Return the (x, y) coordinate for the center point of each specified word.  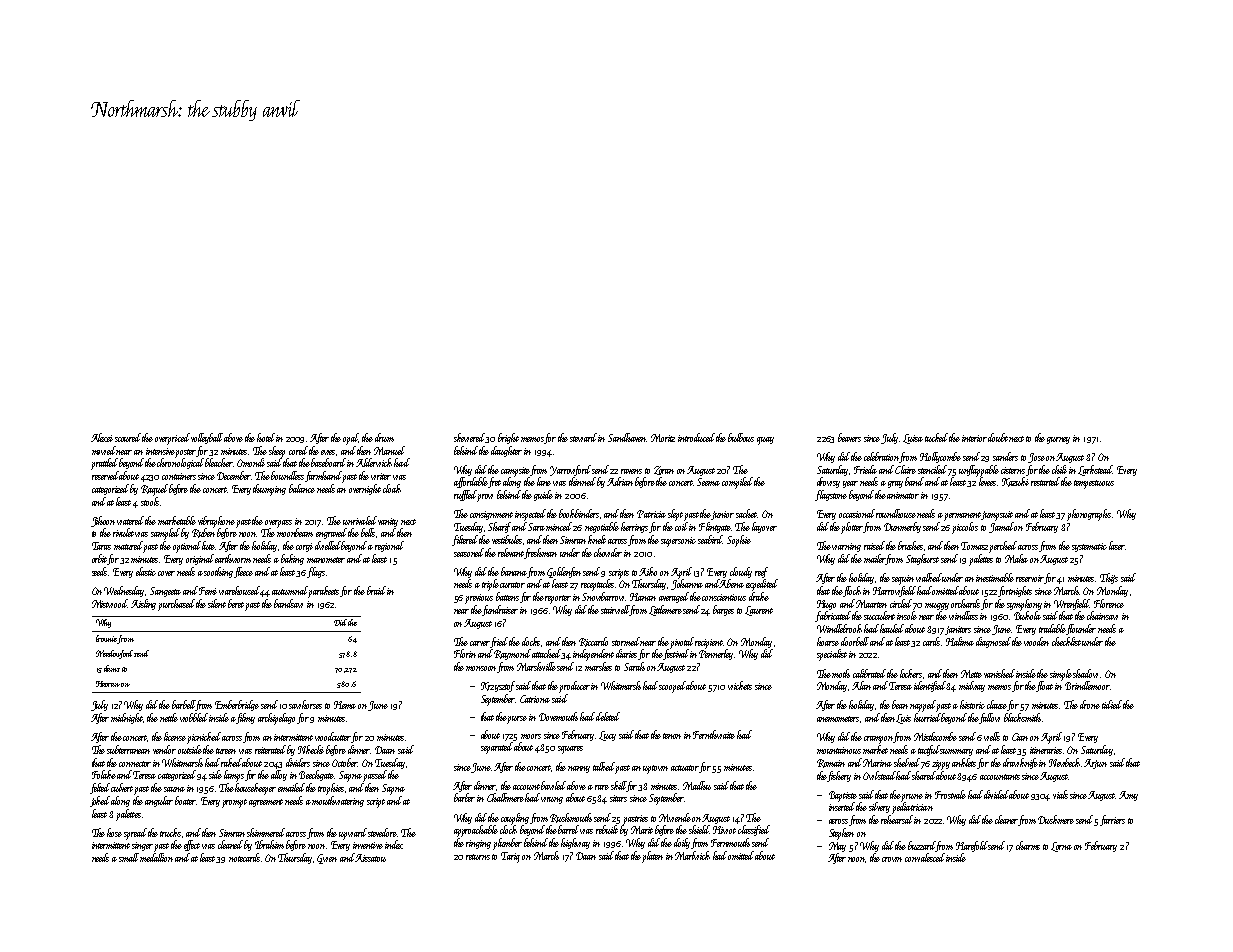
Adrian (620, 481)
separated (497, 748)
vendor (164, 749)
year (850, 484)
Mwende (675, 817)
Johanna (687, 584)
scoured (128, 437)
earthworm (233, 558)
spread (135, 834)
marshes (598, 666)
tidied (1112, 704)
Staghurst (922, 559)
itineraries (1046, 750)
